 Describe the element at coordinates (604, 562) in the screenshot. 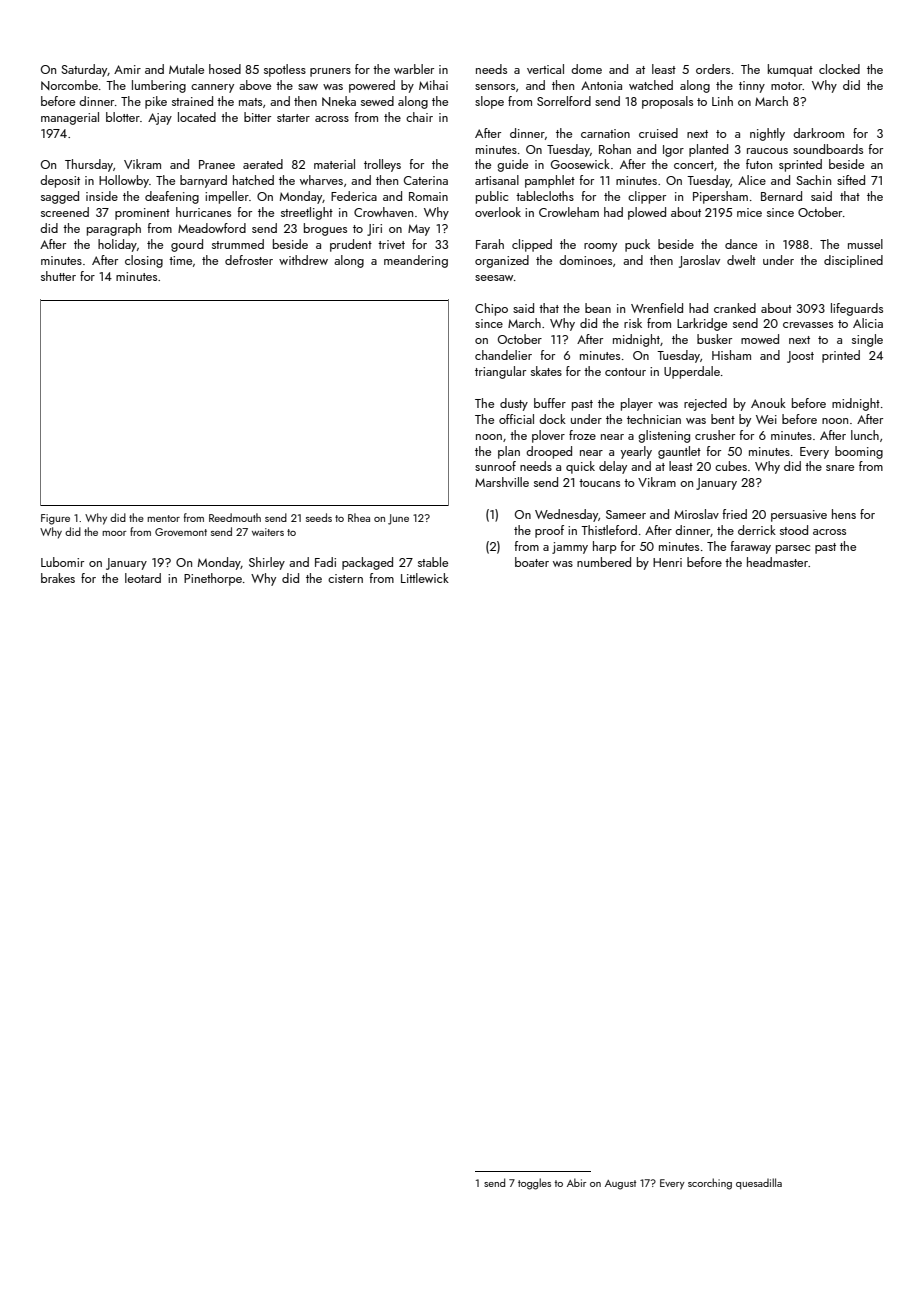

I see `numbered` at that location.
